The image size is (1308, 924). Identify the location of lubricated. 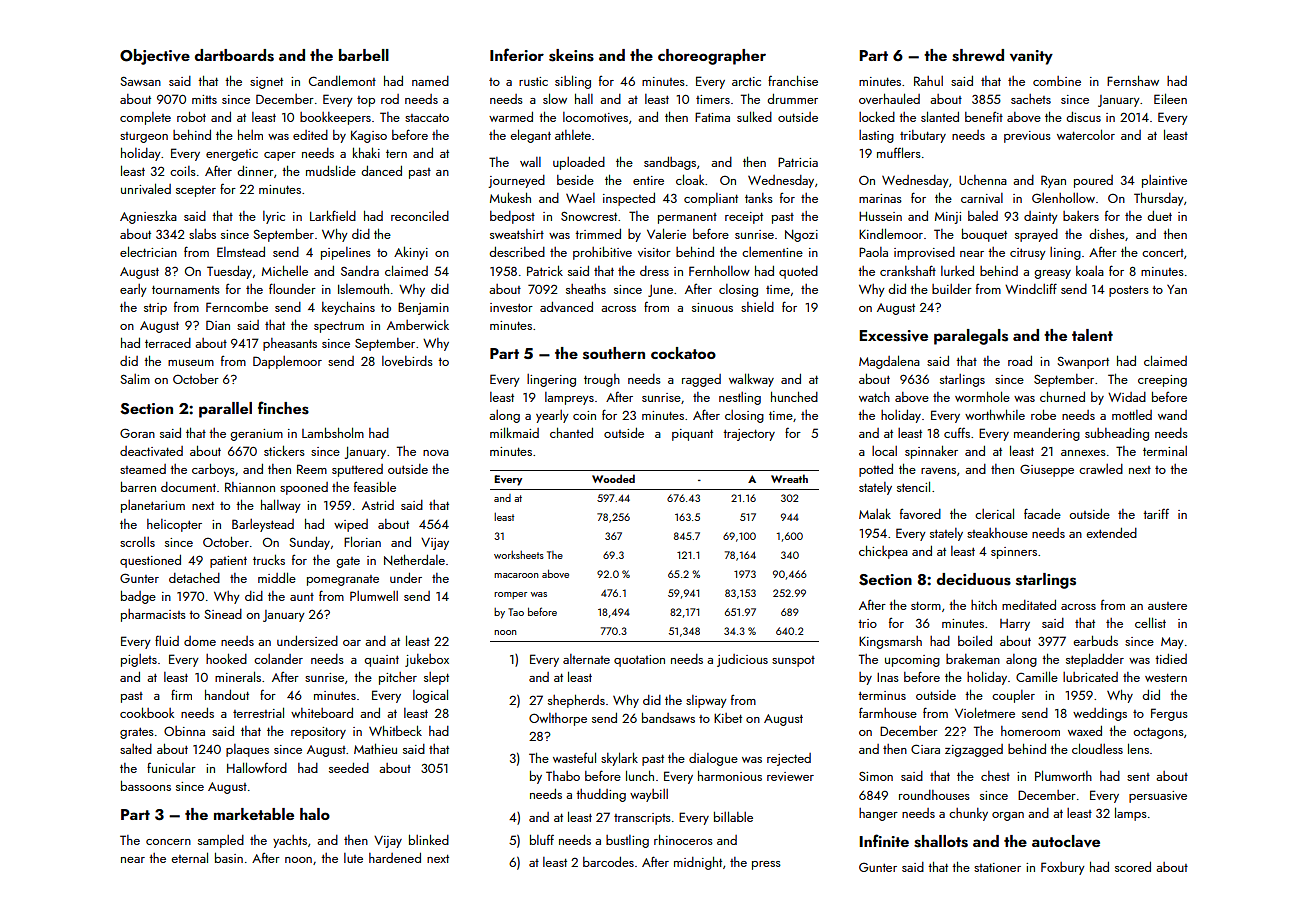
(1090, 677).
